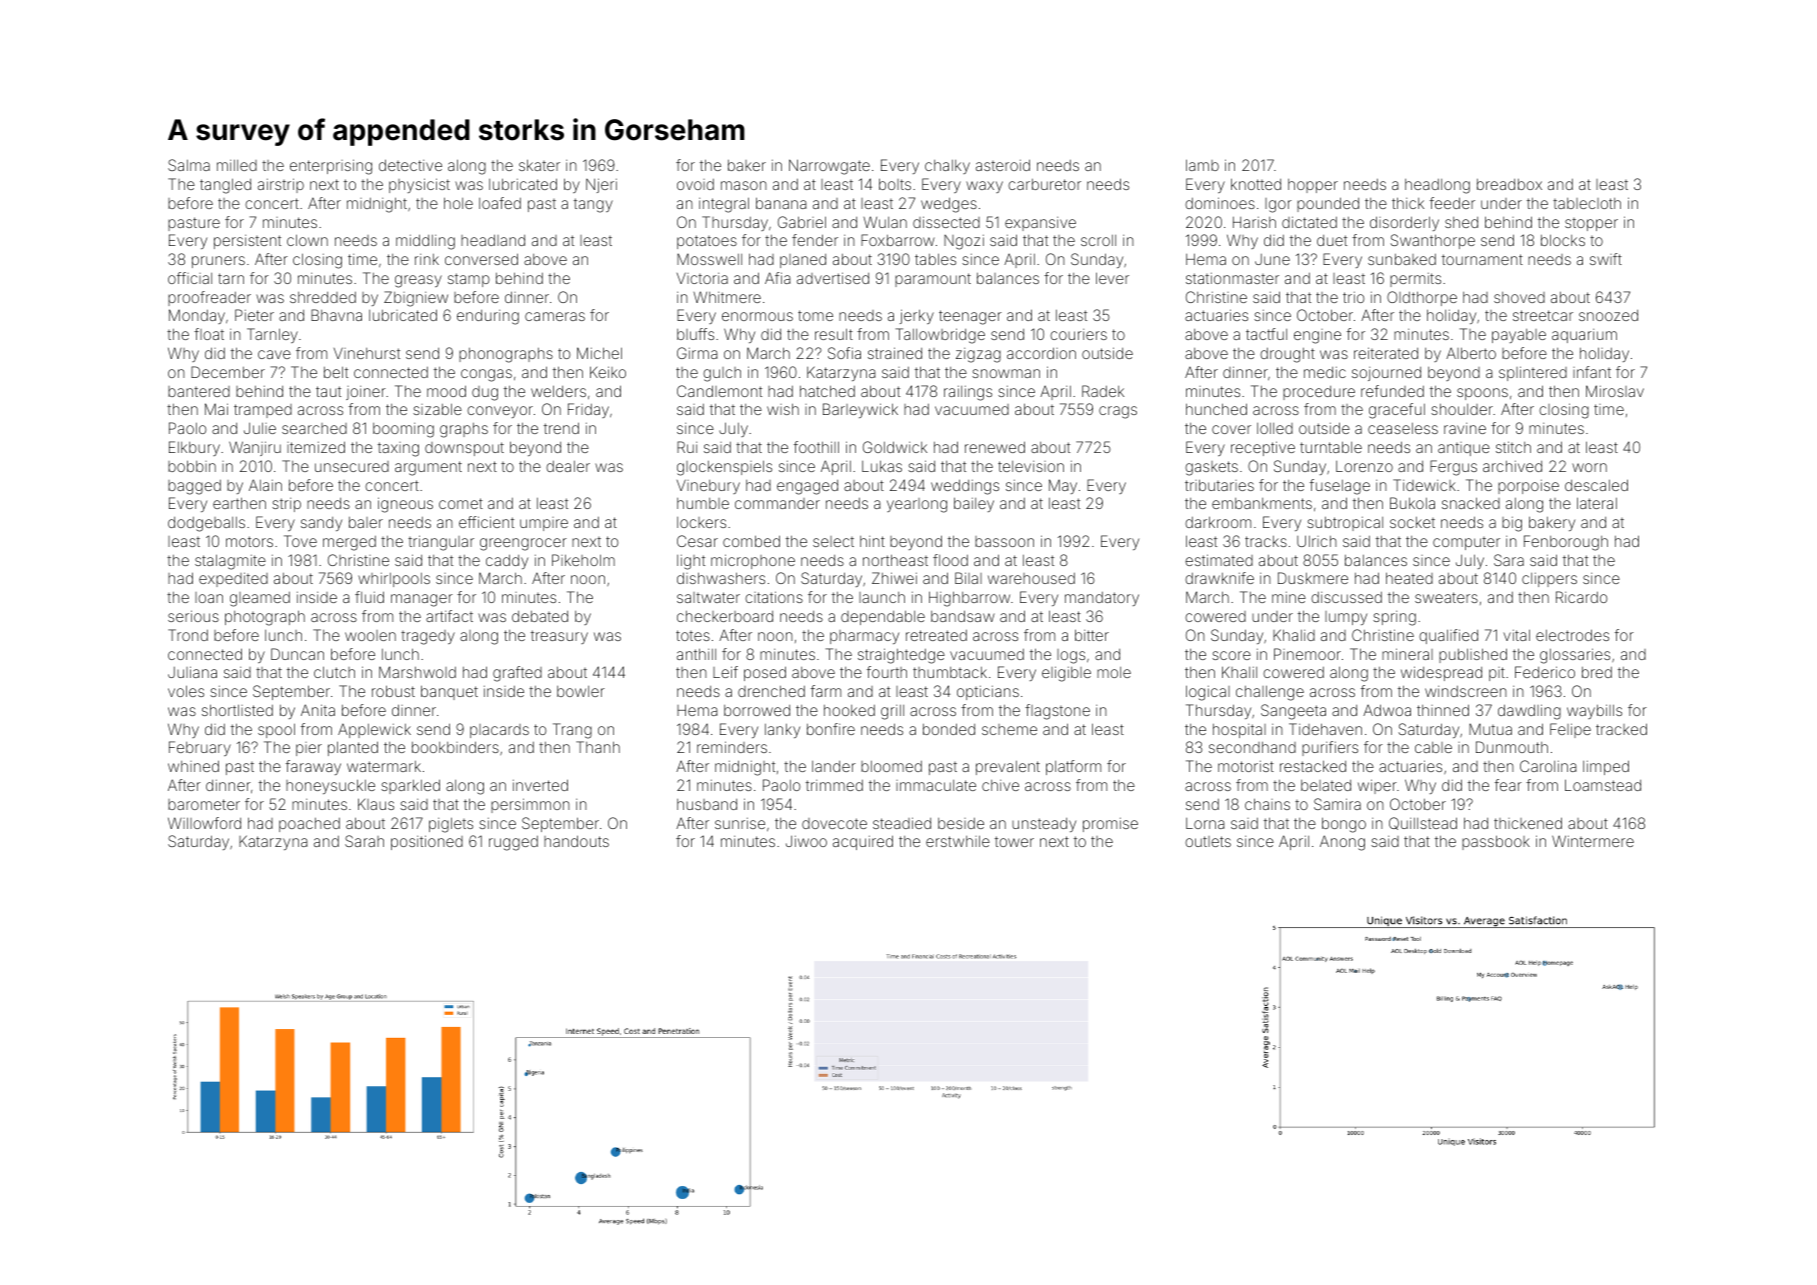 This image has width=1817, height=1285. What do you see at coordinates (1342, 843) in the image?
I see `Anong` at bounding box center [1342, 843].
